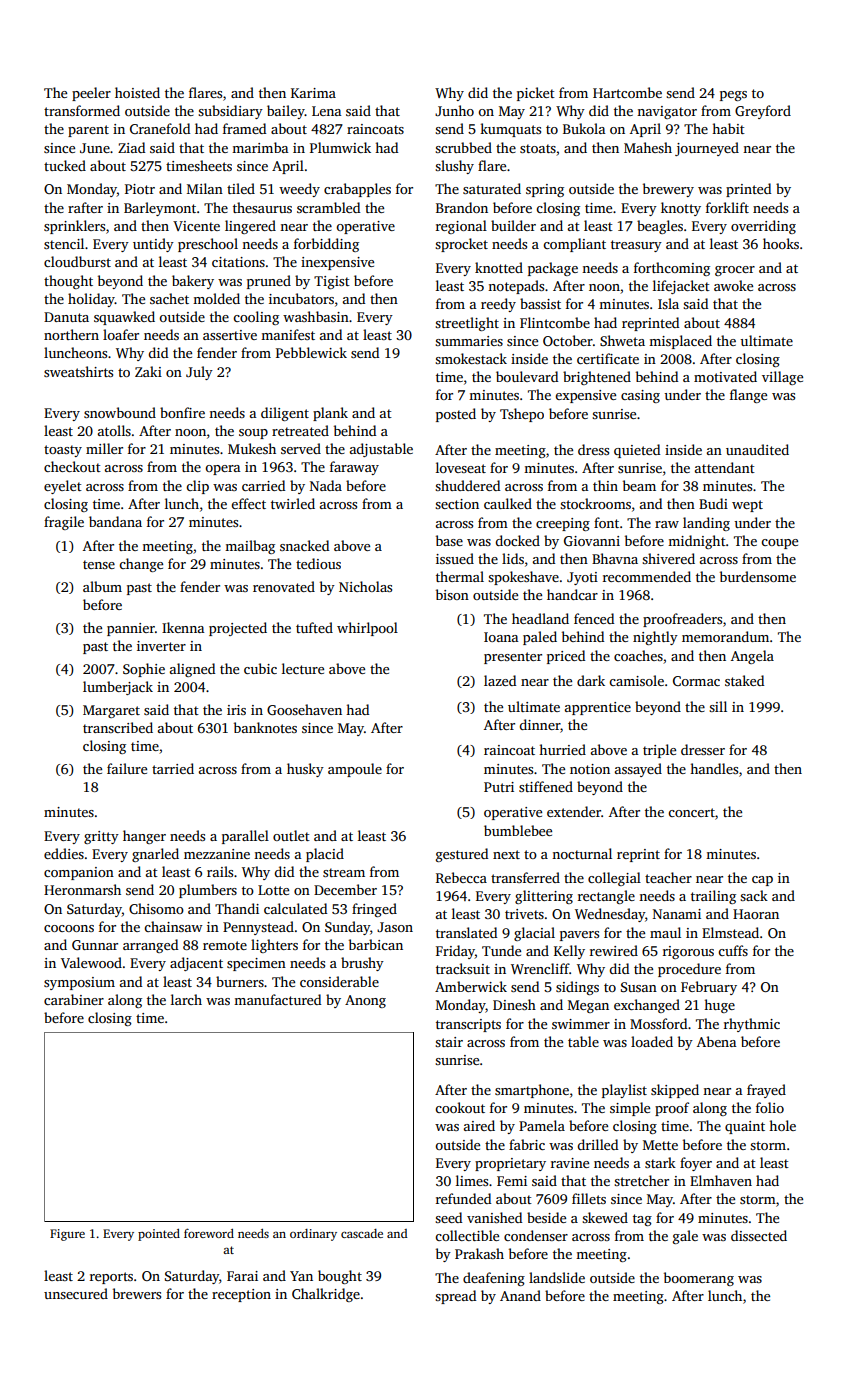 The width and height of the screenshot is (849, 1400). What do you see at coordinates (209, 1233) in the screenshot?
I see `foreword` at bounding box center [209, 1233].
